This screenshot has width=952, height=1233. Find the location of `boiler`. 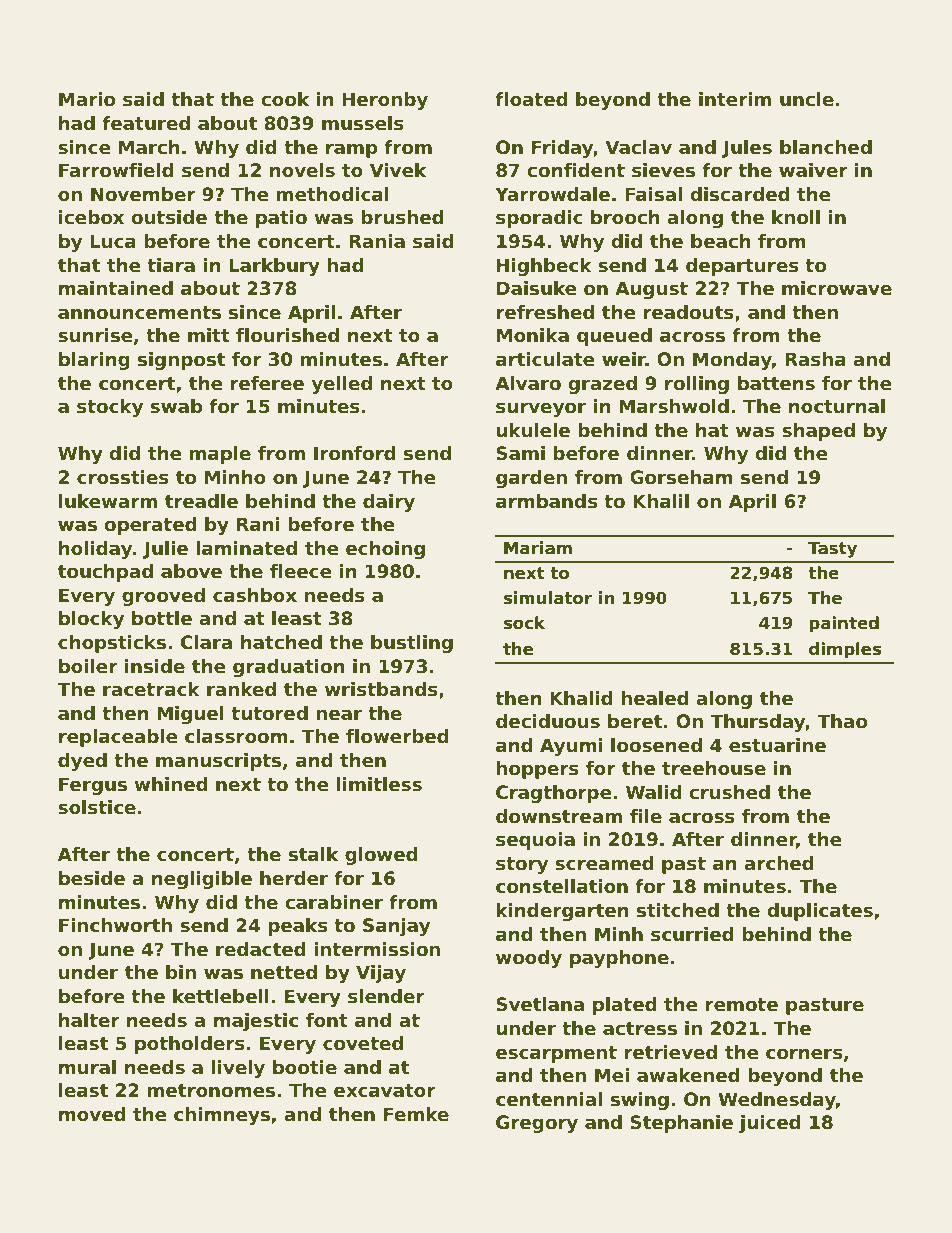

boiler is located at coordinates (88, 666).
